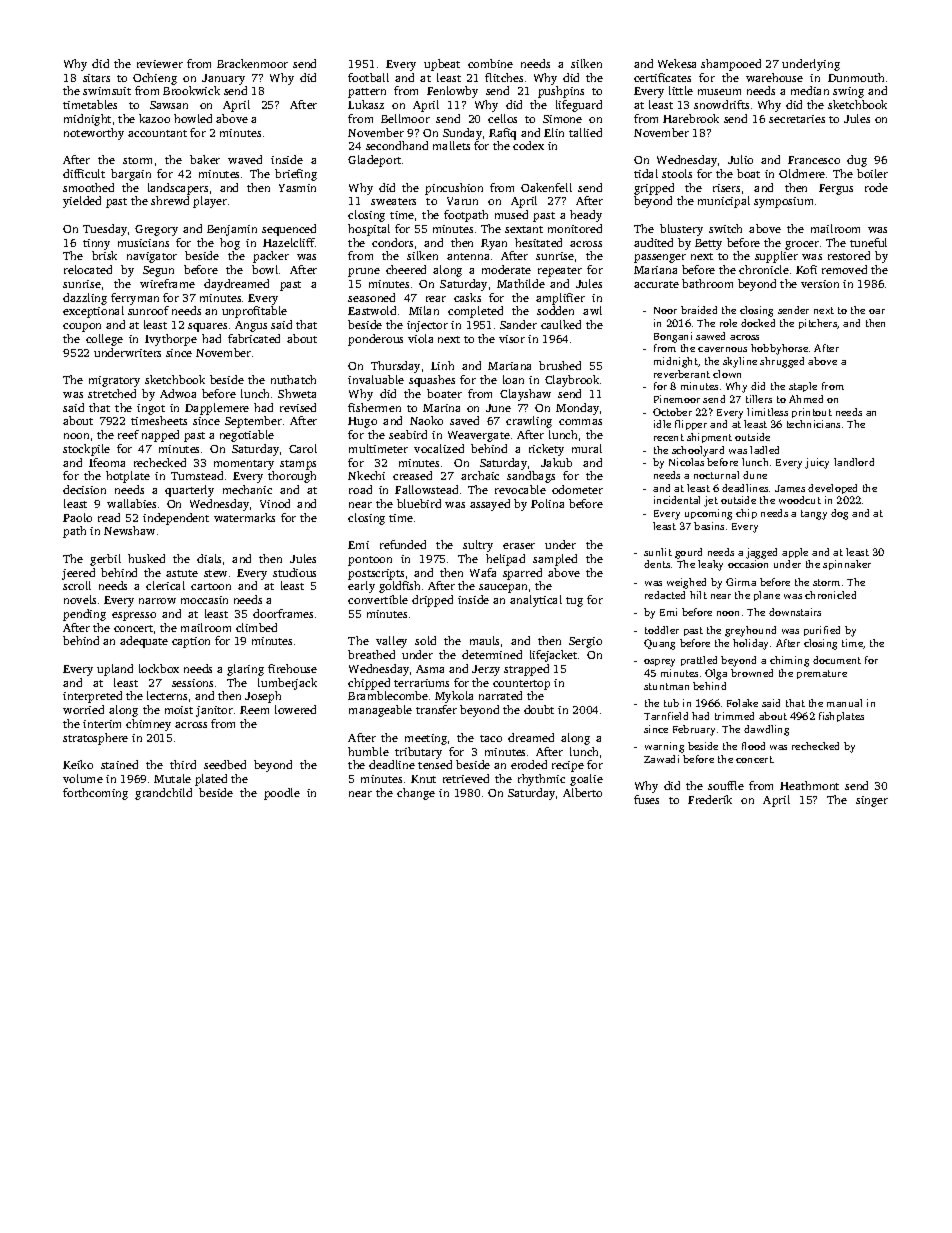 Image resolution: width=952 pixels, height=1233 pixels. I want to click on Alberto, so click(582, 792).
